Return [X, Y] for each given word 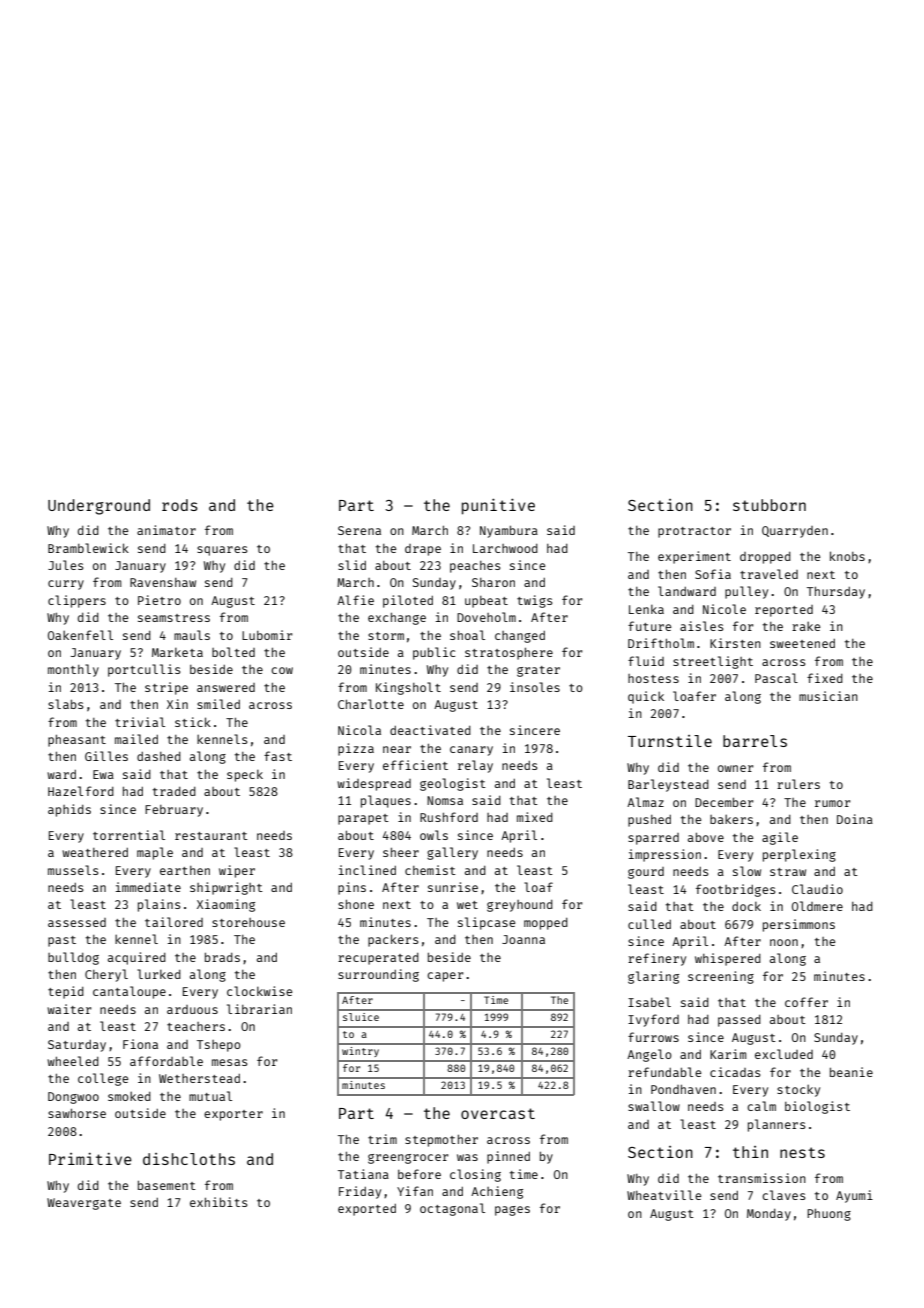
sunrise [453, 887]
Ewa [103, 774]
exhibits [218, 1202]
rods [180, 505]
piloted [408, 601]
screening [721, 977]
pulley [746, 592]
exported [367, 1210]
